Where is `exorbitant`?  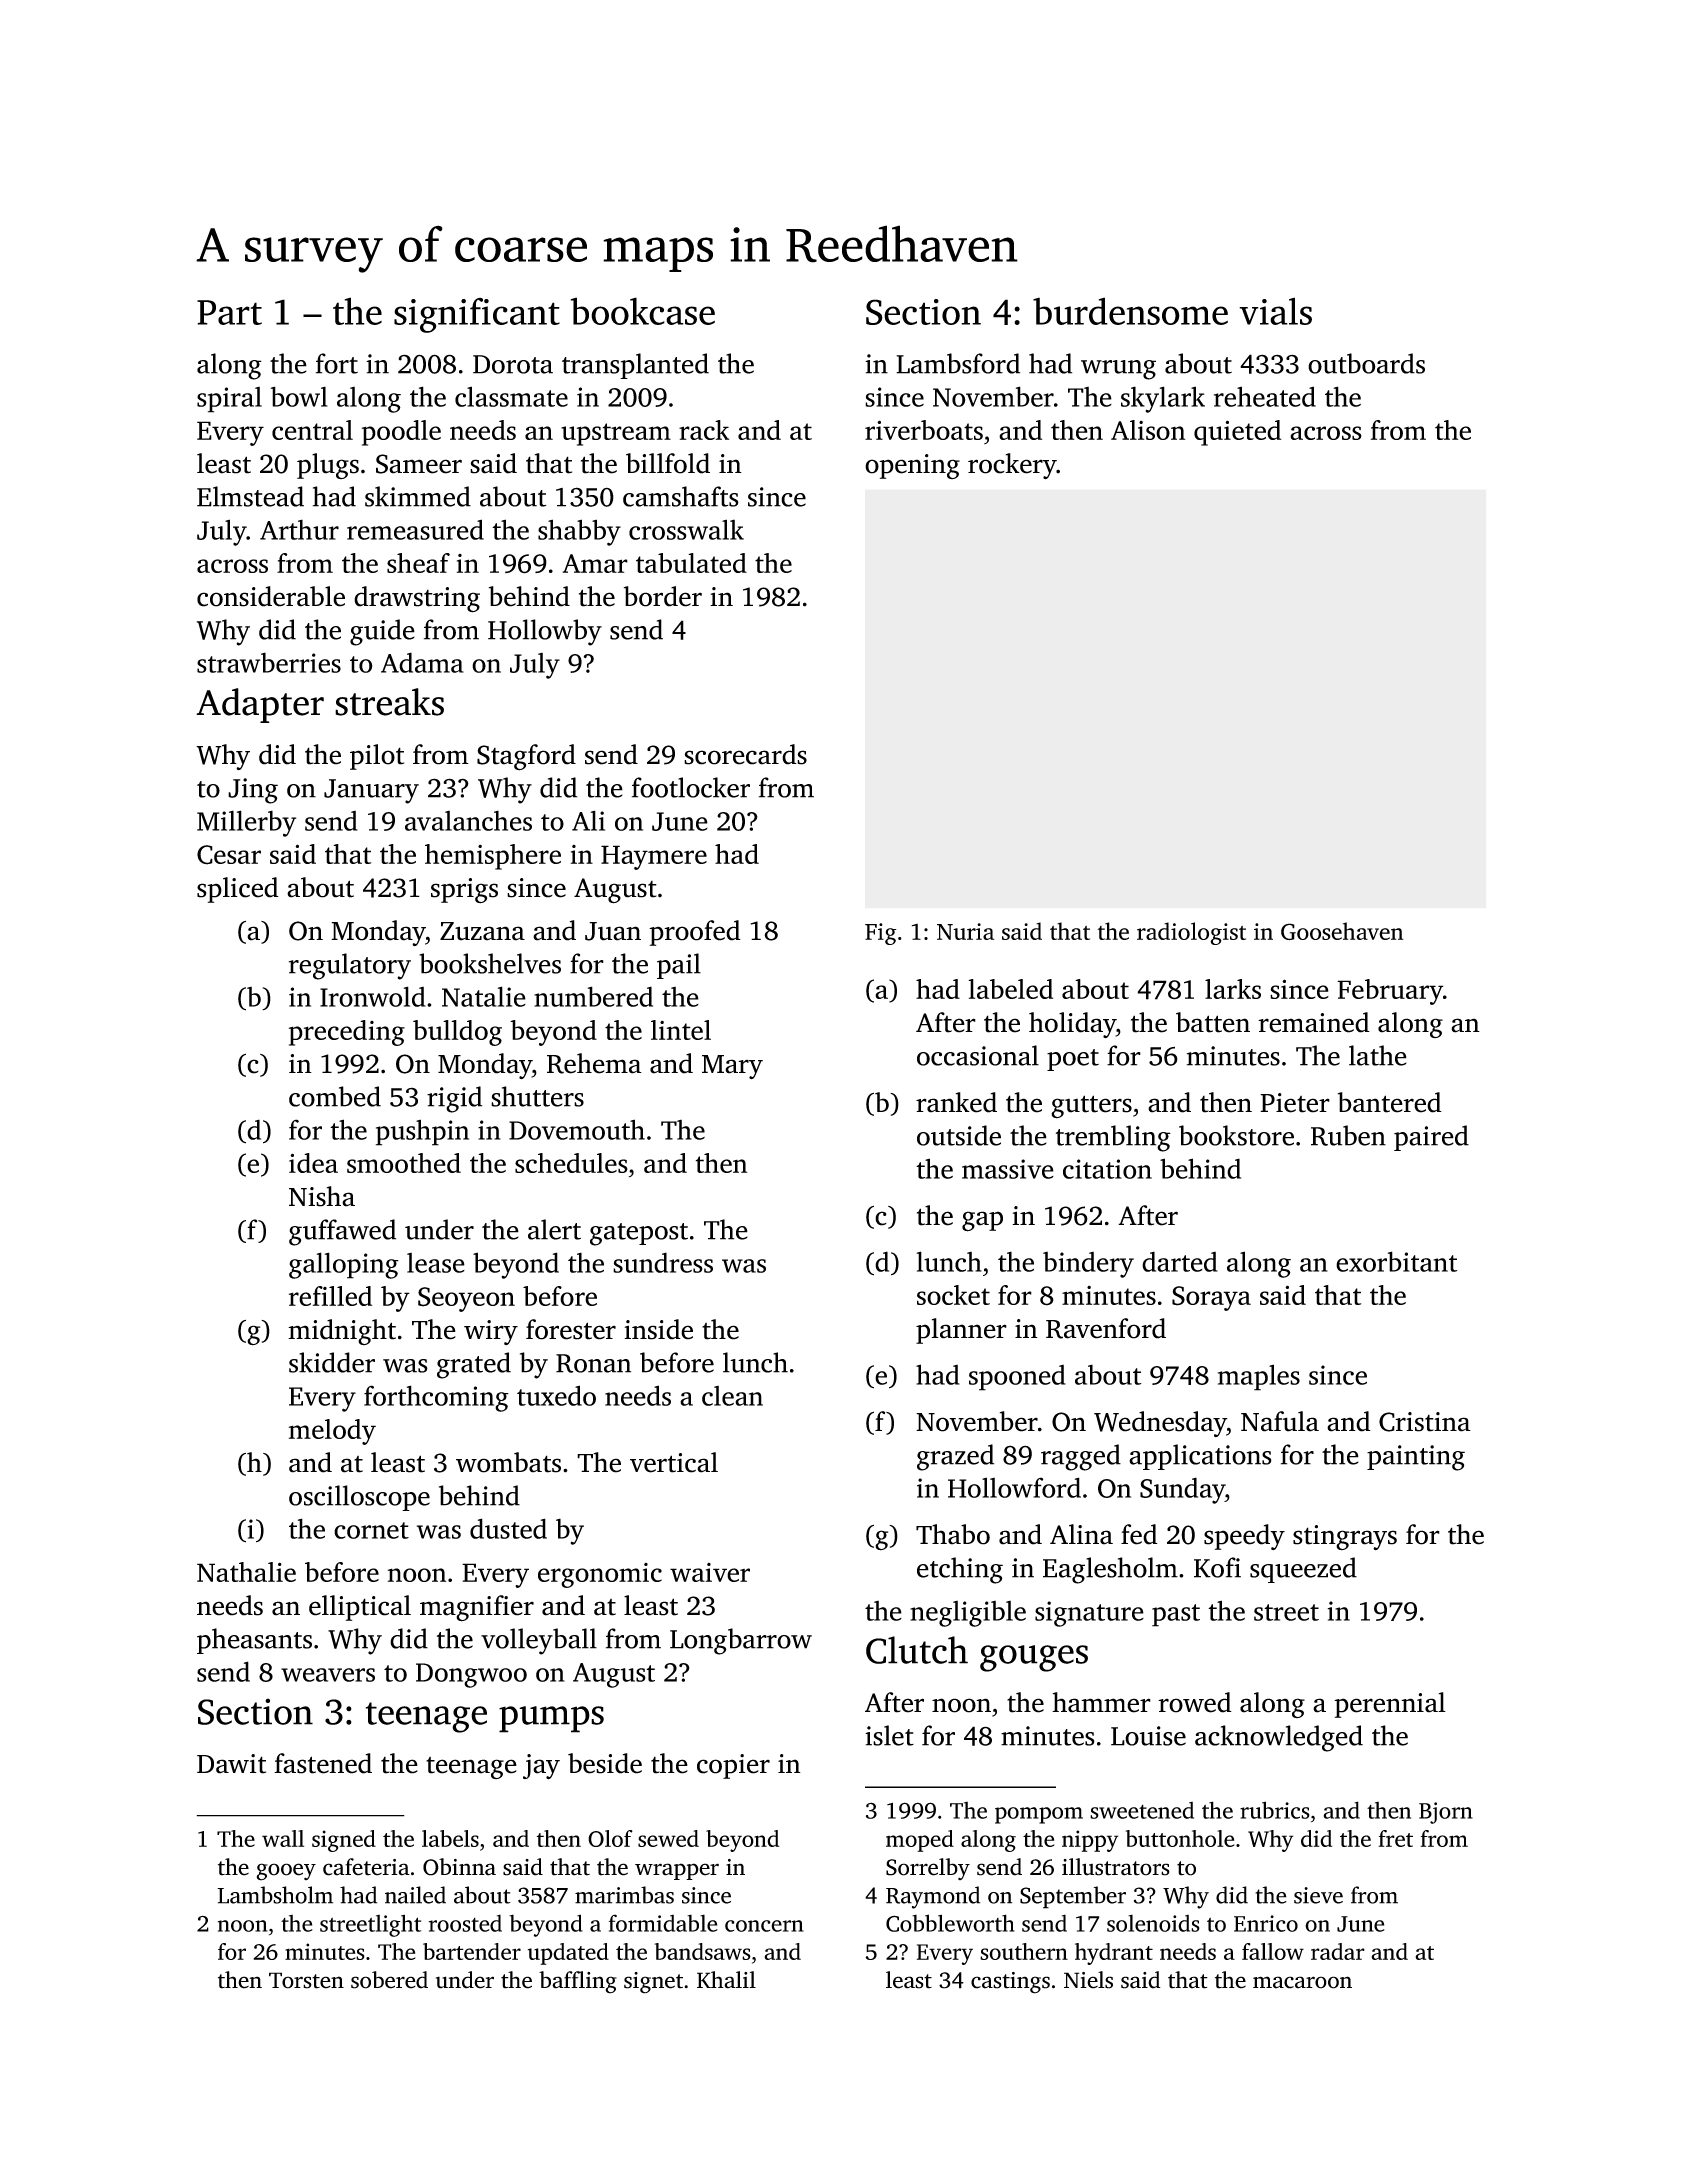 exorbitant is located at coordinates (1397, 1261).
